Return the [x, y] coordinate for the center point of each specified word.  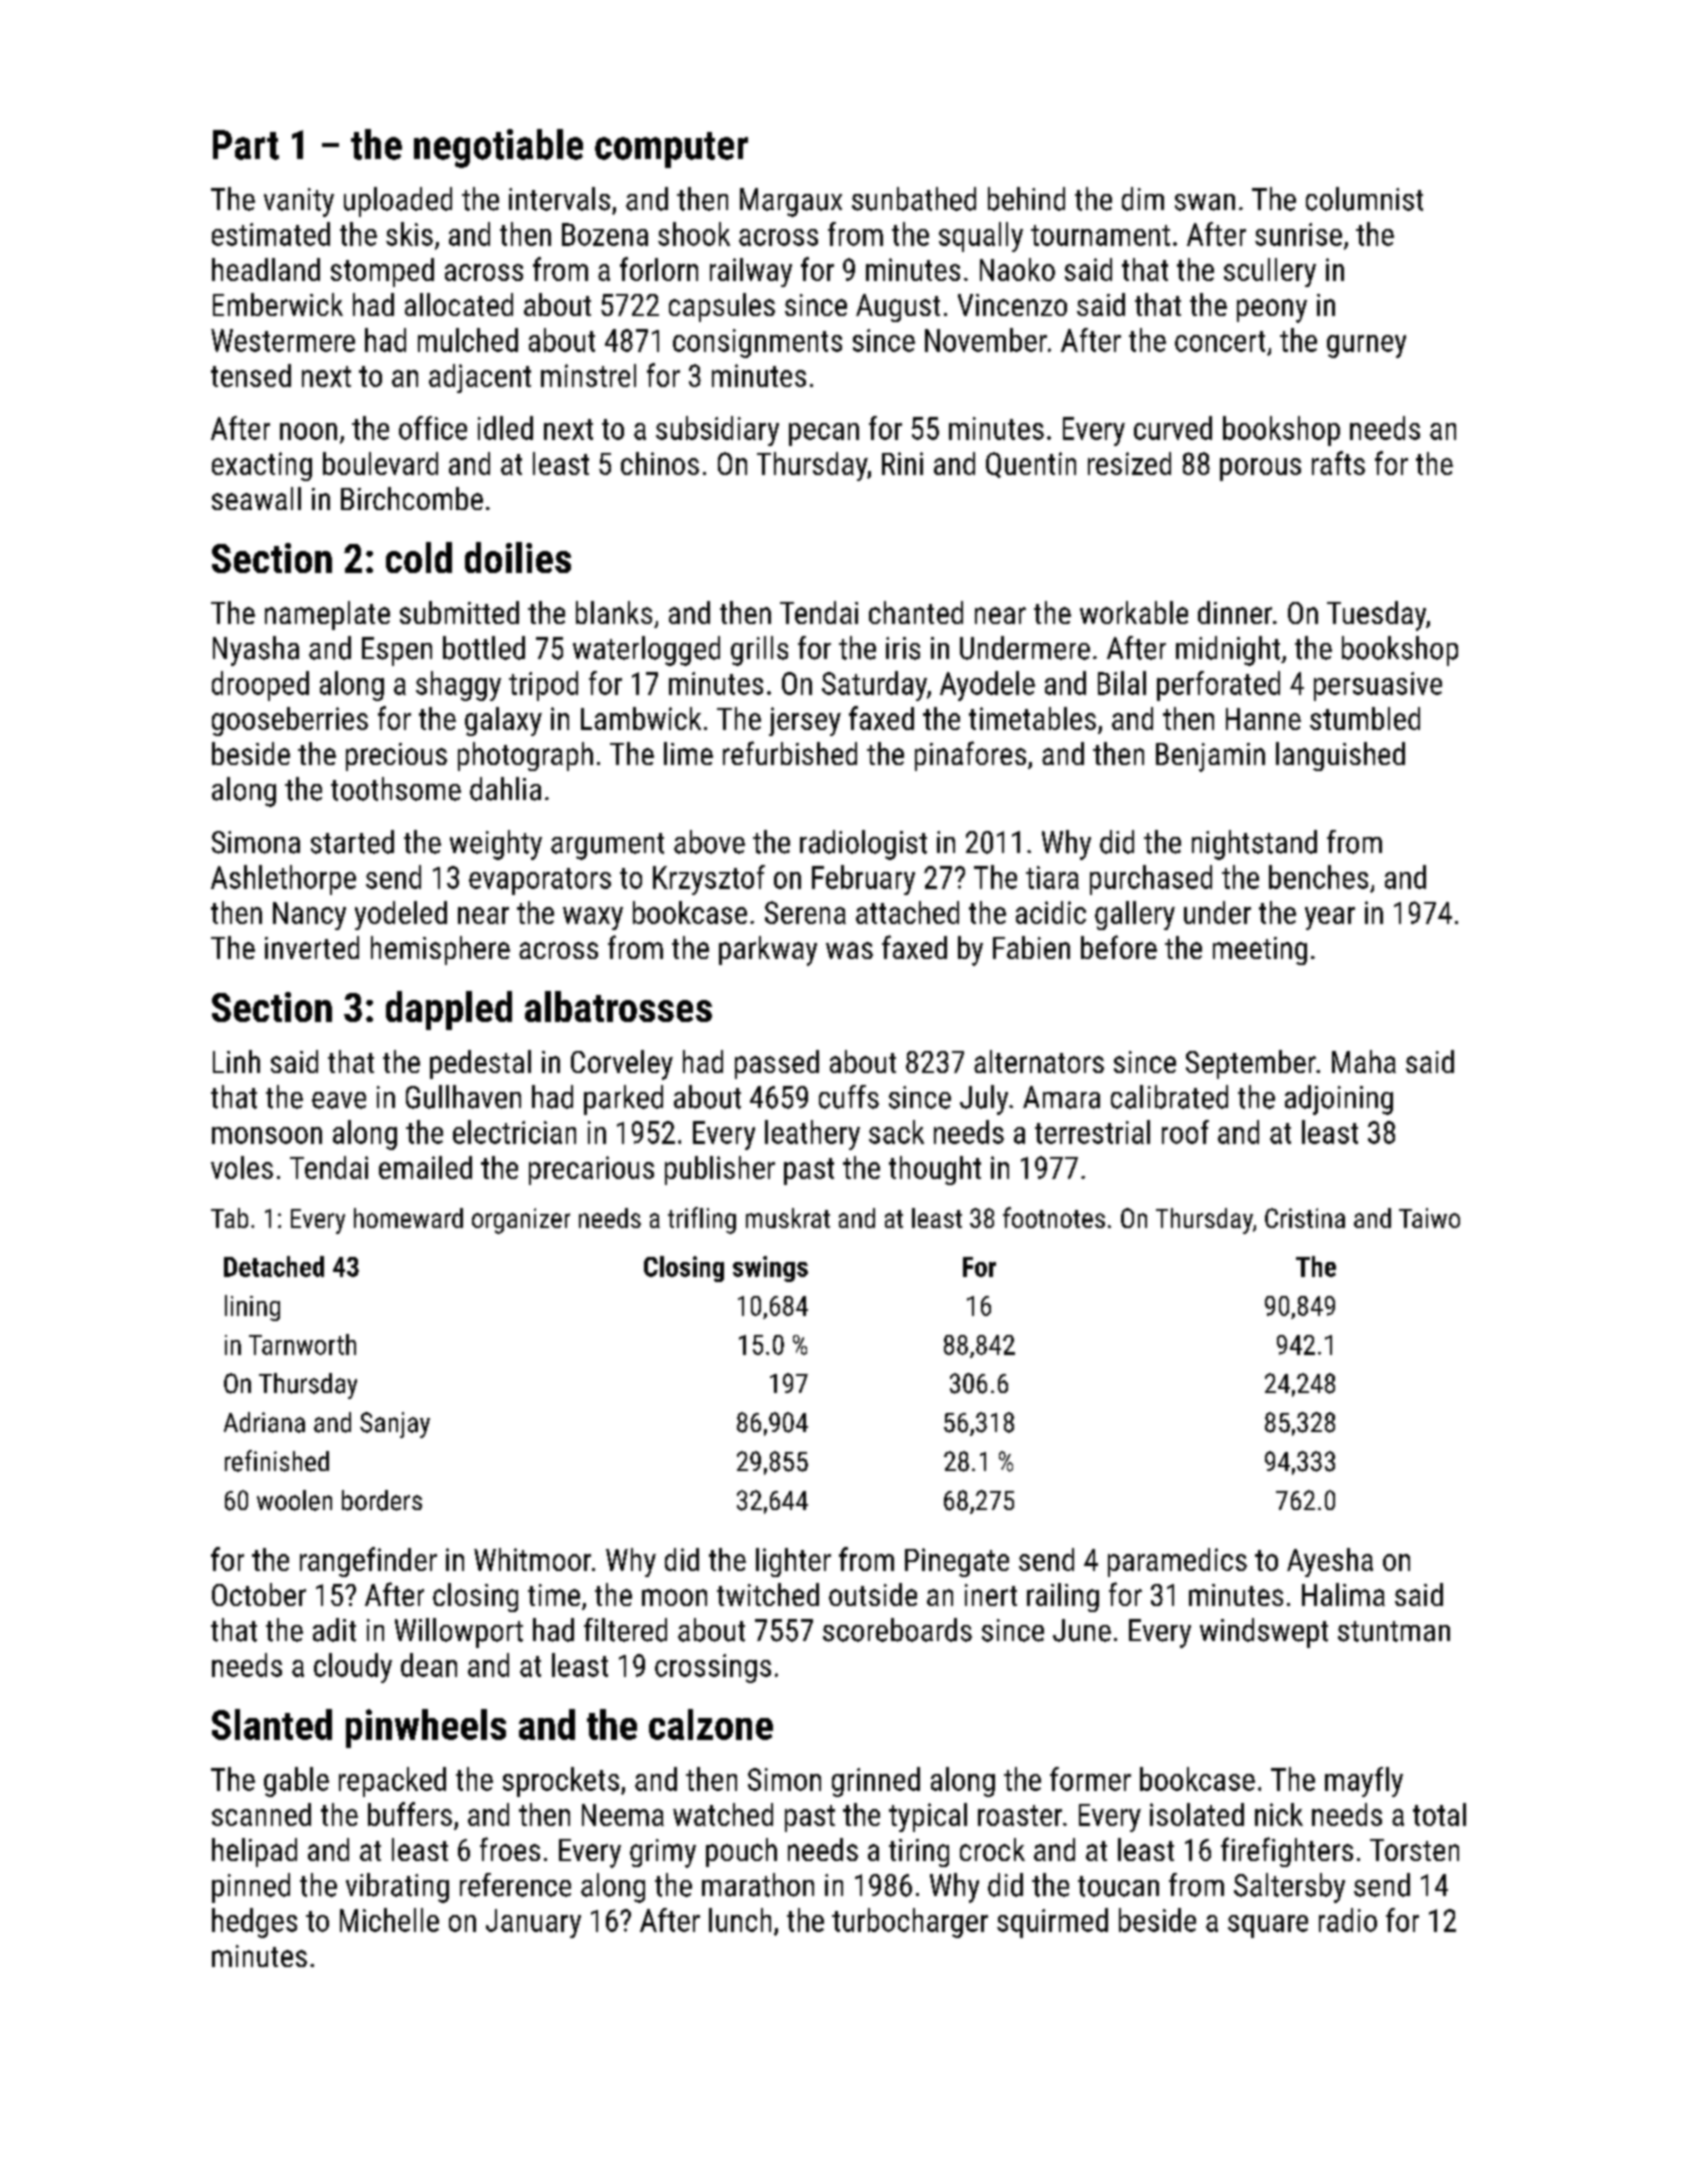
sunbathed [914, 199]
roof [1185, 1132]
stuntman [1394, 1631]
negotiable [498, 148]
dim [1143, 199]
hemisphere [440, 950]
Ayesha [1330, 1562]
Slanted [272, 1724]
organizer [521, 1221]
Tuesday [1376, 616]
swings [770, 1269]
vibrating [397, 1888]
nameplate [327, 615]
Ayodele [987, 686]
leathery [812, 1135]
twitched [768, 1594]
